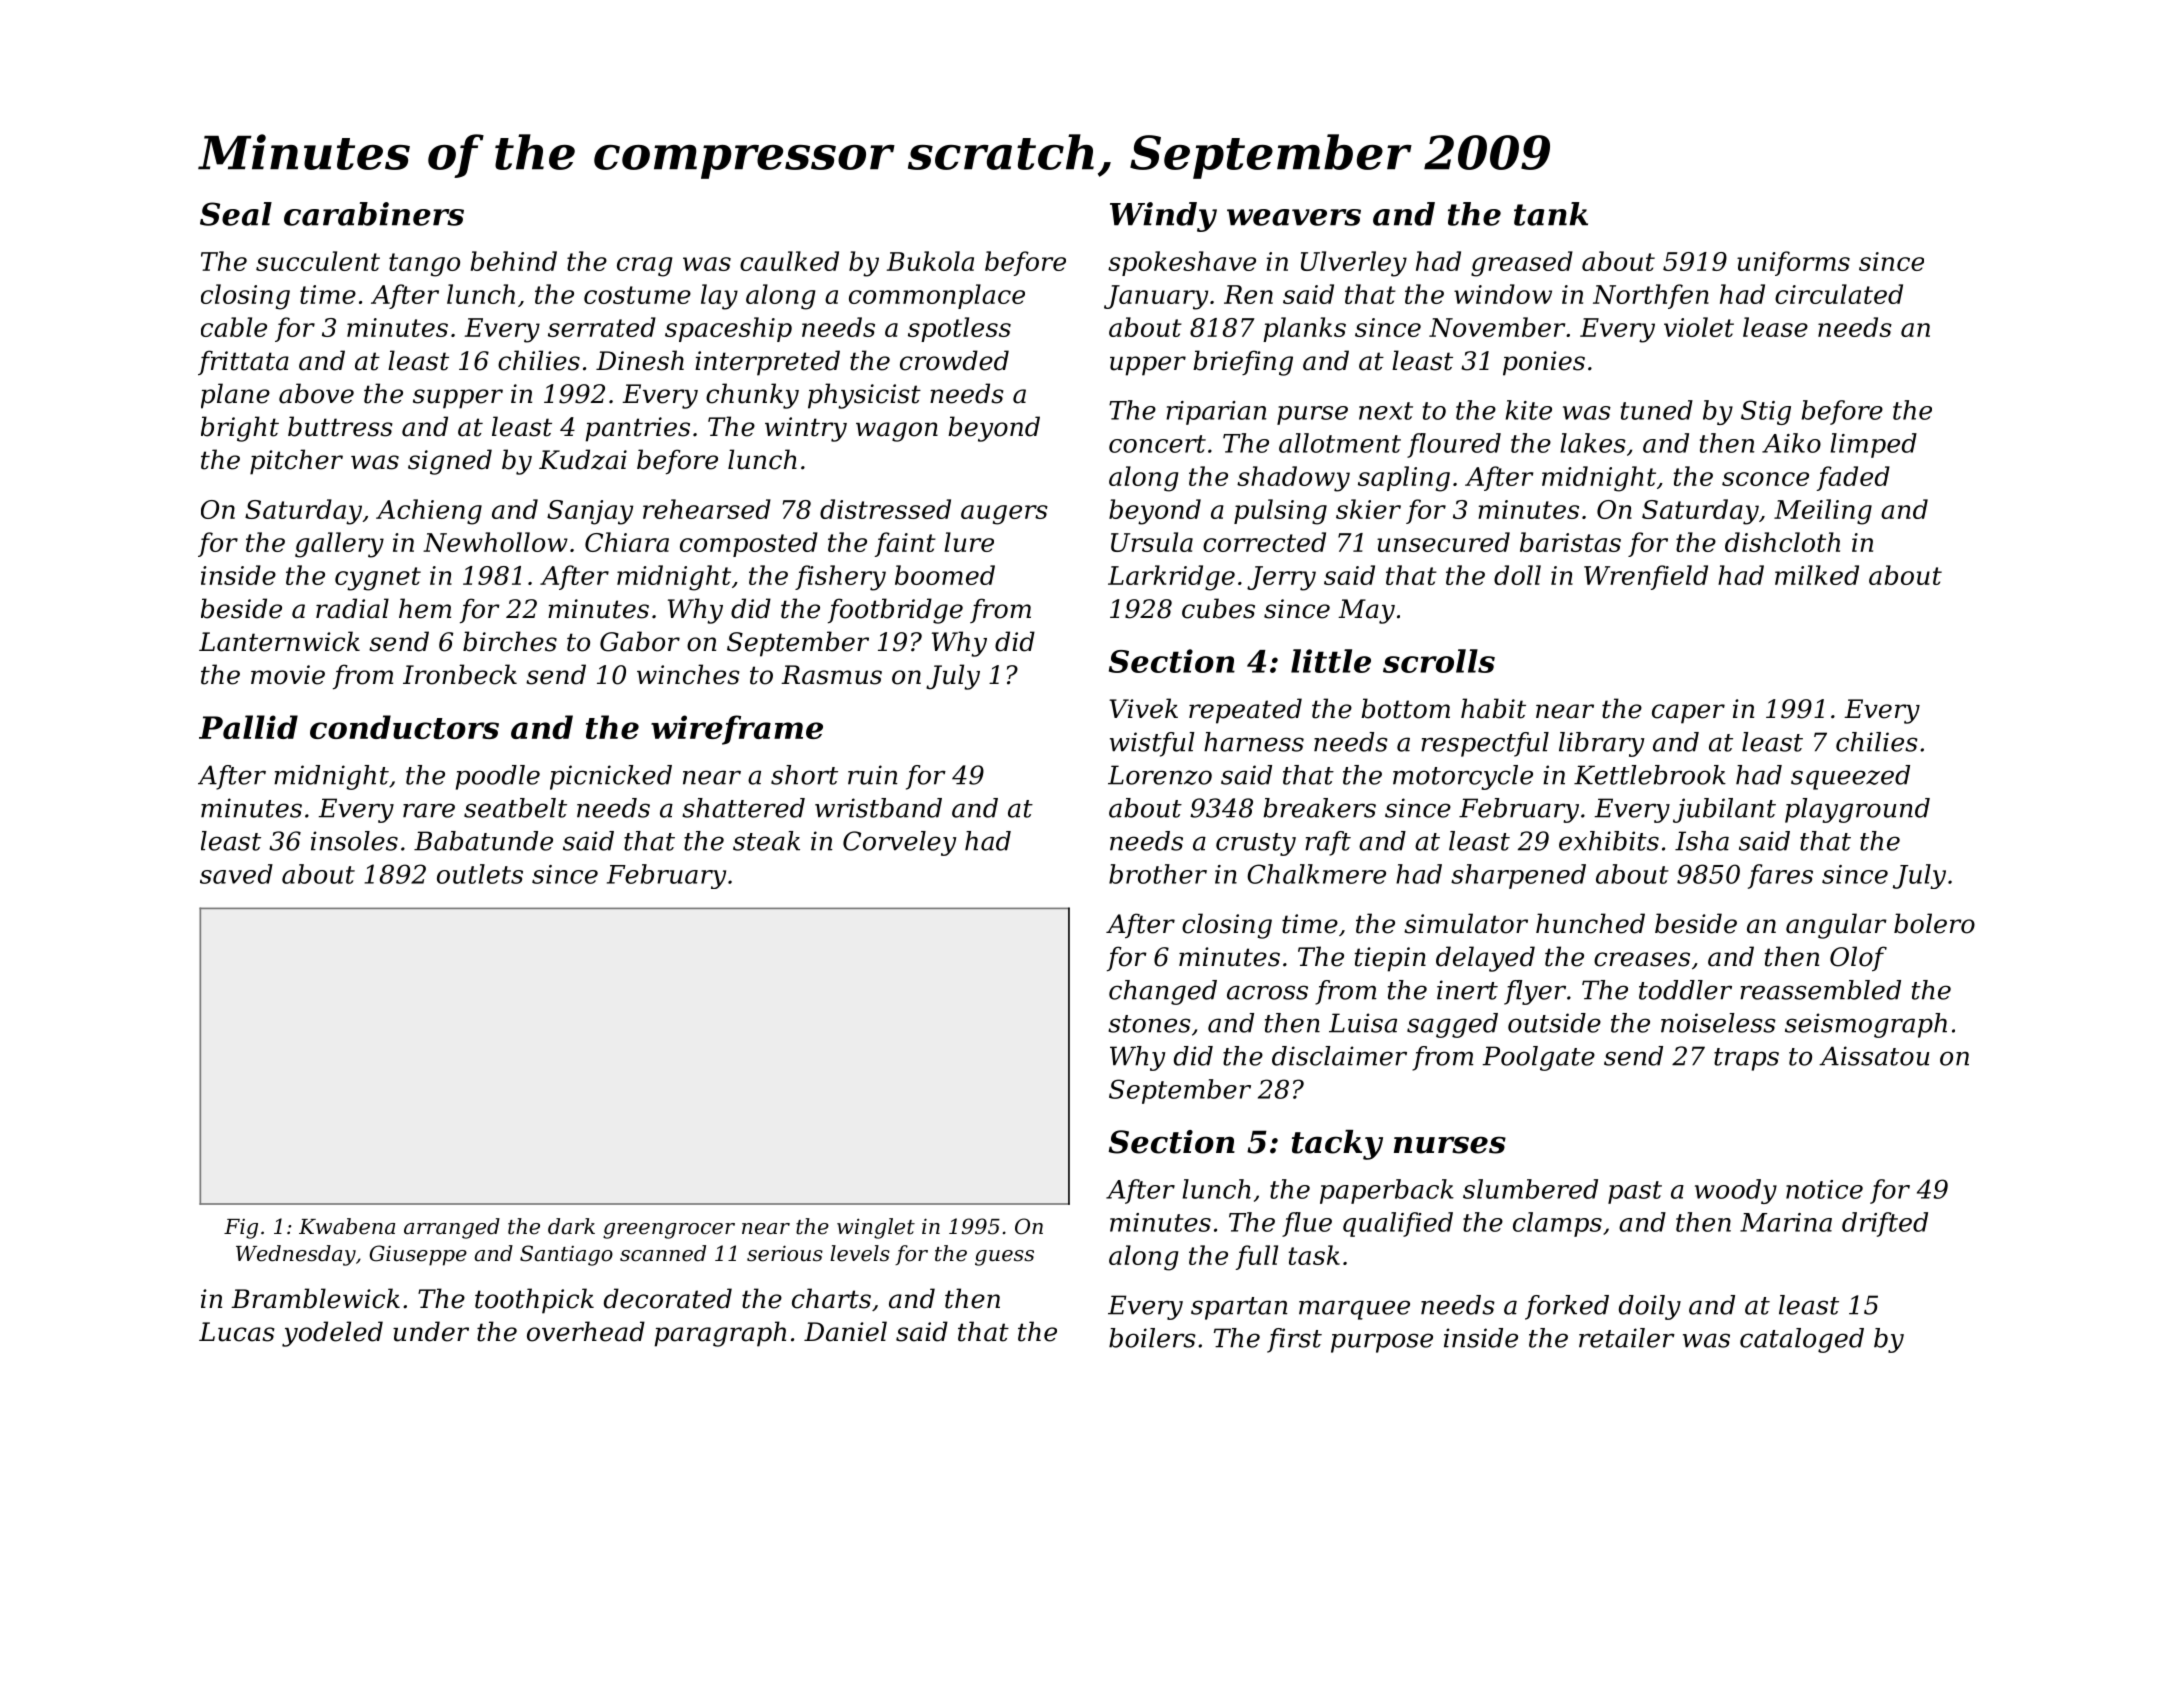 This screenshot has height=1683, width=2178. Describe the element at coordinates (236, 874) in the screenshot. I see `saved` at that location.
